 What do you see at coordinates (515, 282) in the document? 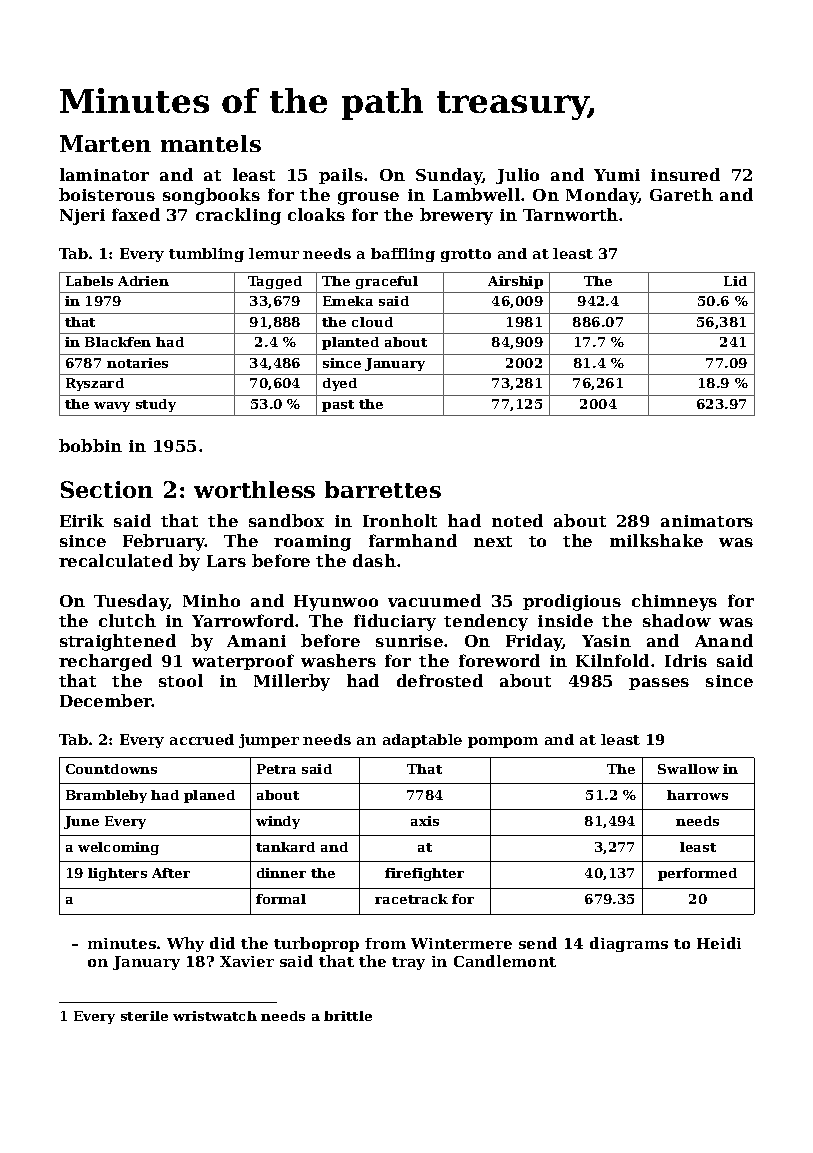
I see `Airship` at bounding box center [515, 282].
